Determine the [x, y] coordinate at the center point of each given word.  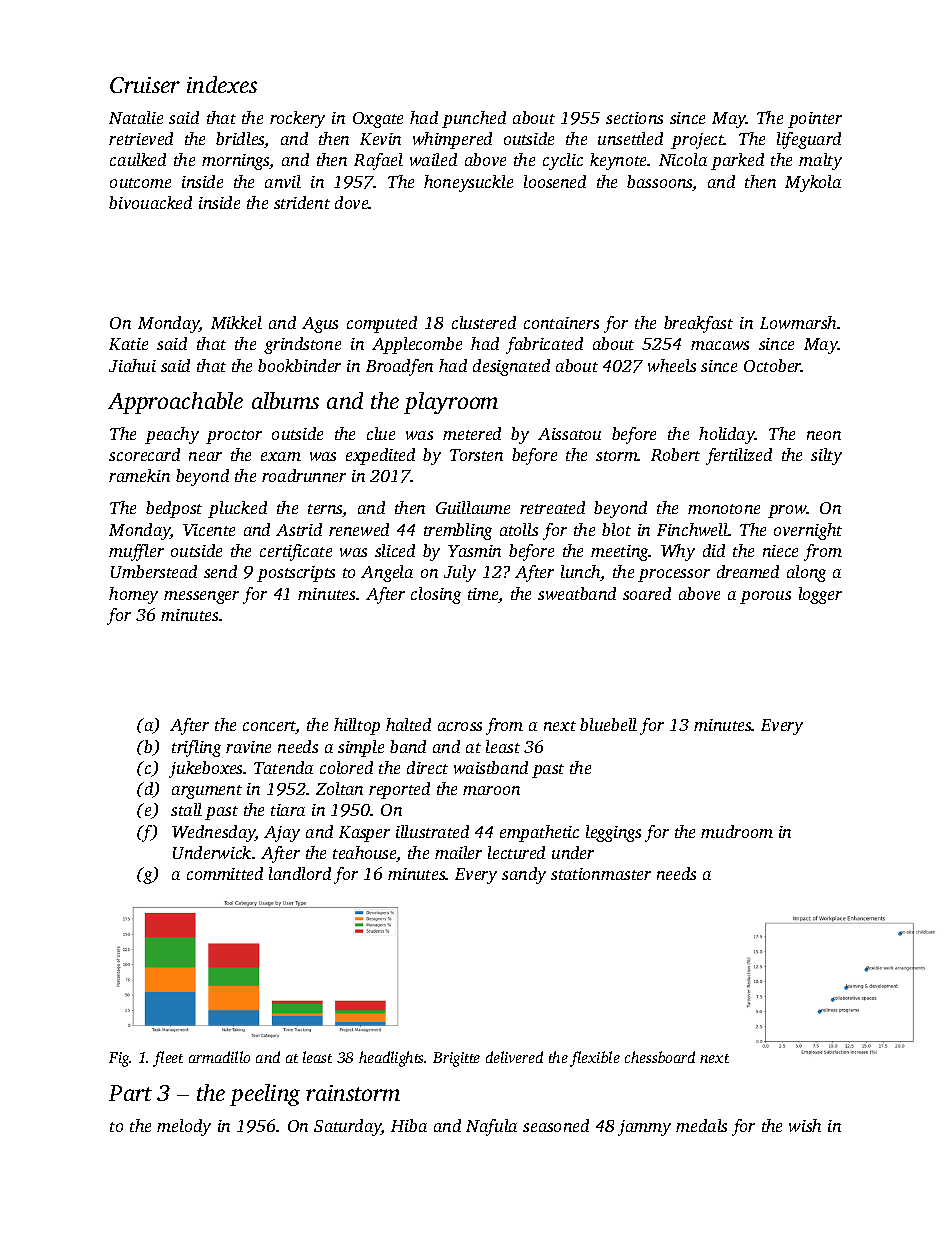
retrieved [141, 138]
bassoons [660, 183]
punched [474, 119]
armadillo [219, 1057]
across [460, 726]
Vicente [209, 530]
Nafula [491, 1127]
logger [820, 595]
